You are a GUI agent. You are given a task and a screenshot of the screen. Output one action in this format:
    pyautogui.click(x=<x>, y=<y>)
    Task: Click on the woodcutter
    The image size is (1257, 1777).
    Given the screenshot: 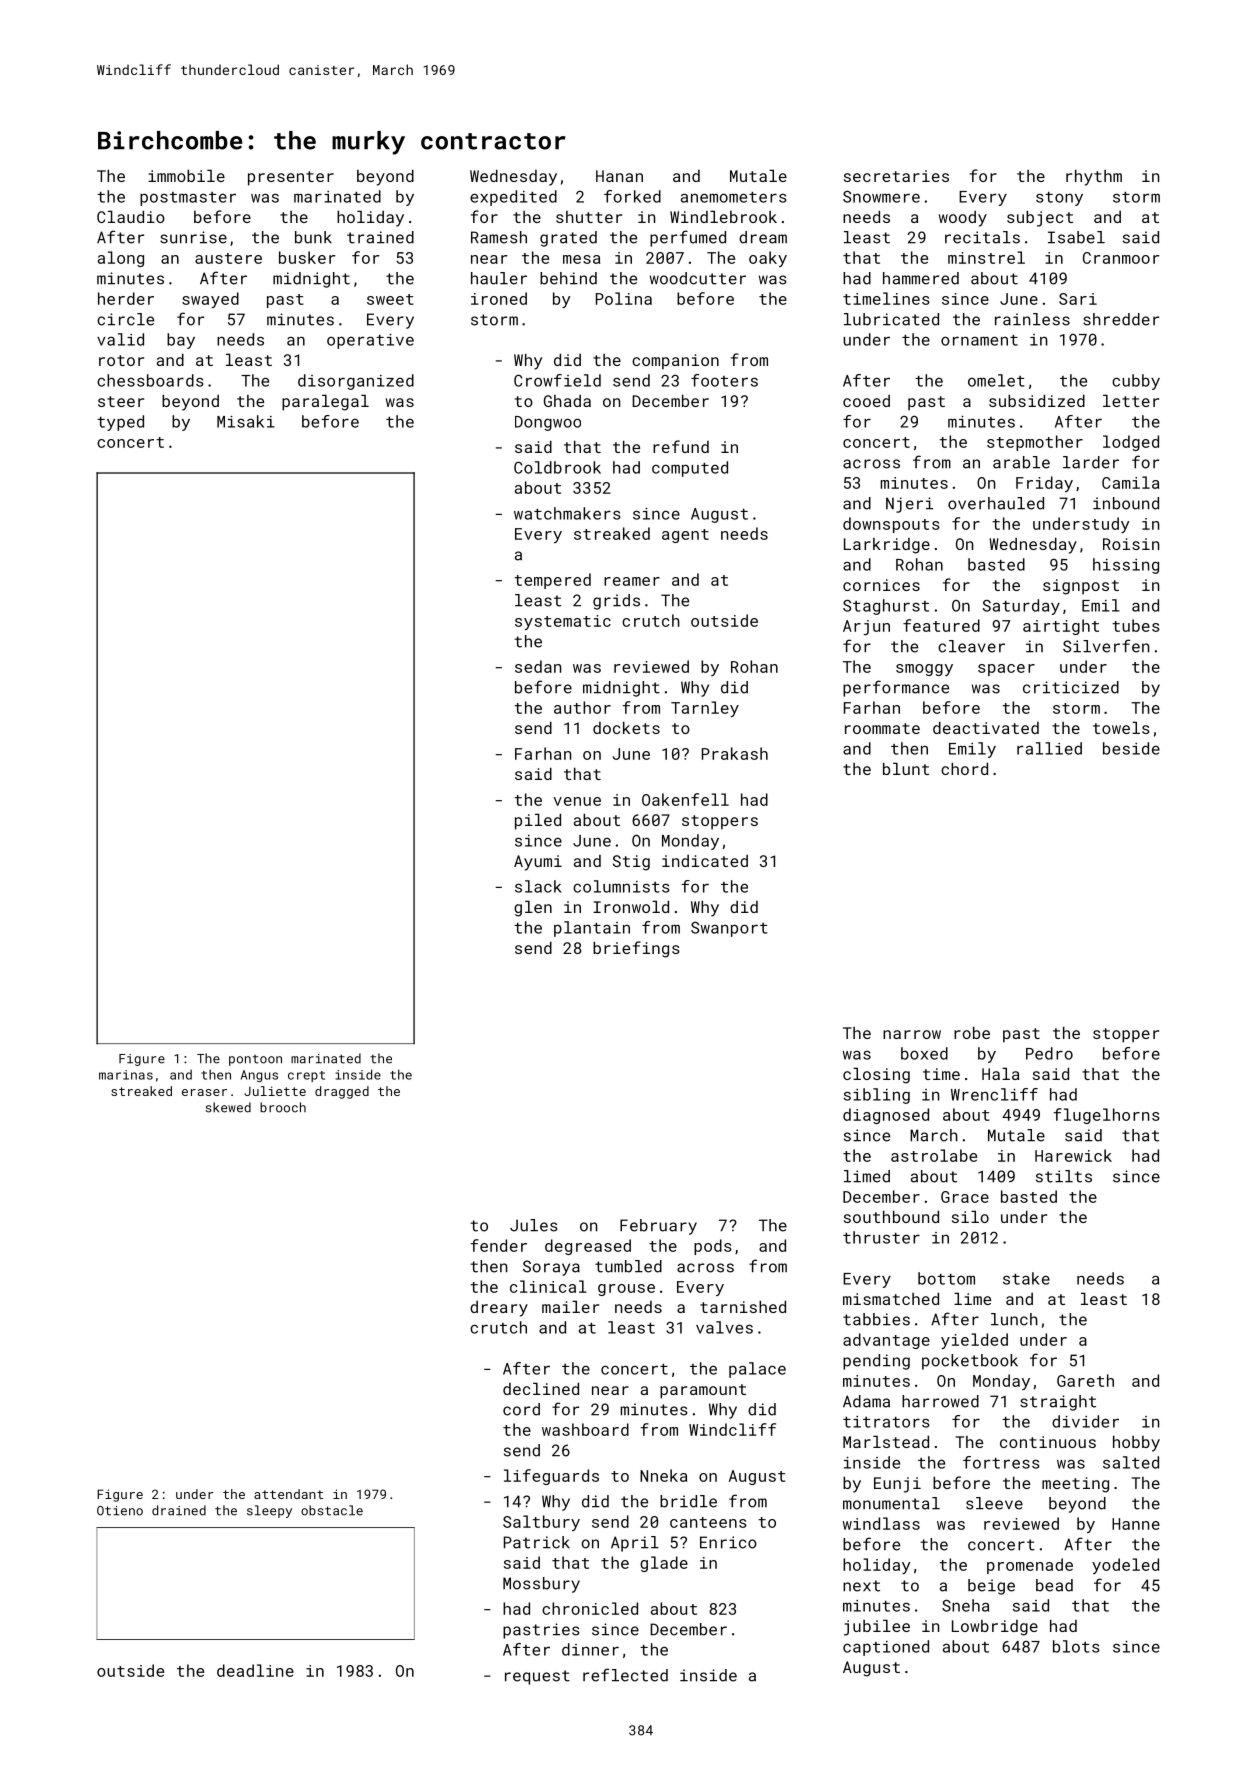 What is the action you would take?
    pyautogui.click(x=698, y=278)
